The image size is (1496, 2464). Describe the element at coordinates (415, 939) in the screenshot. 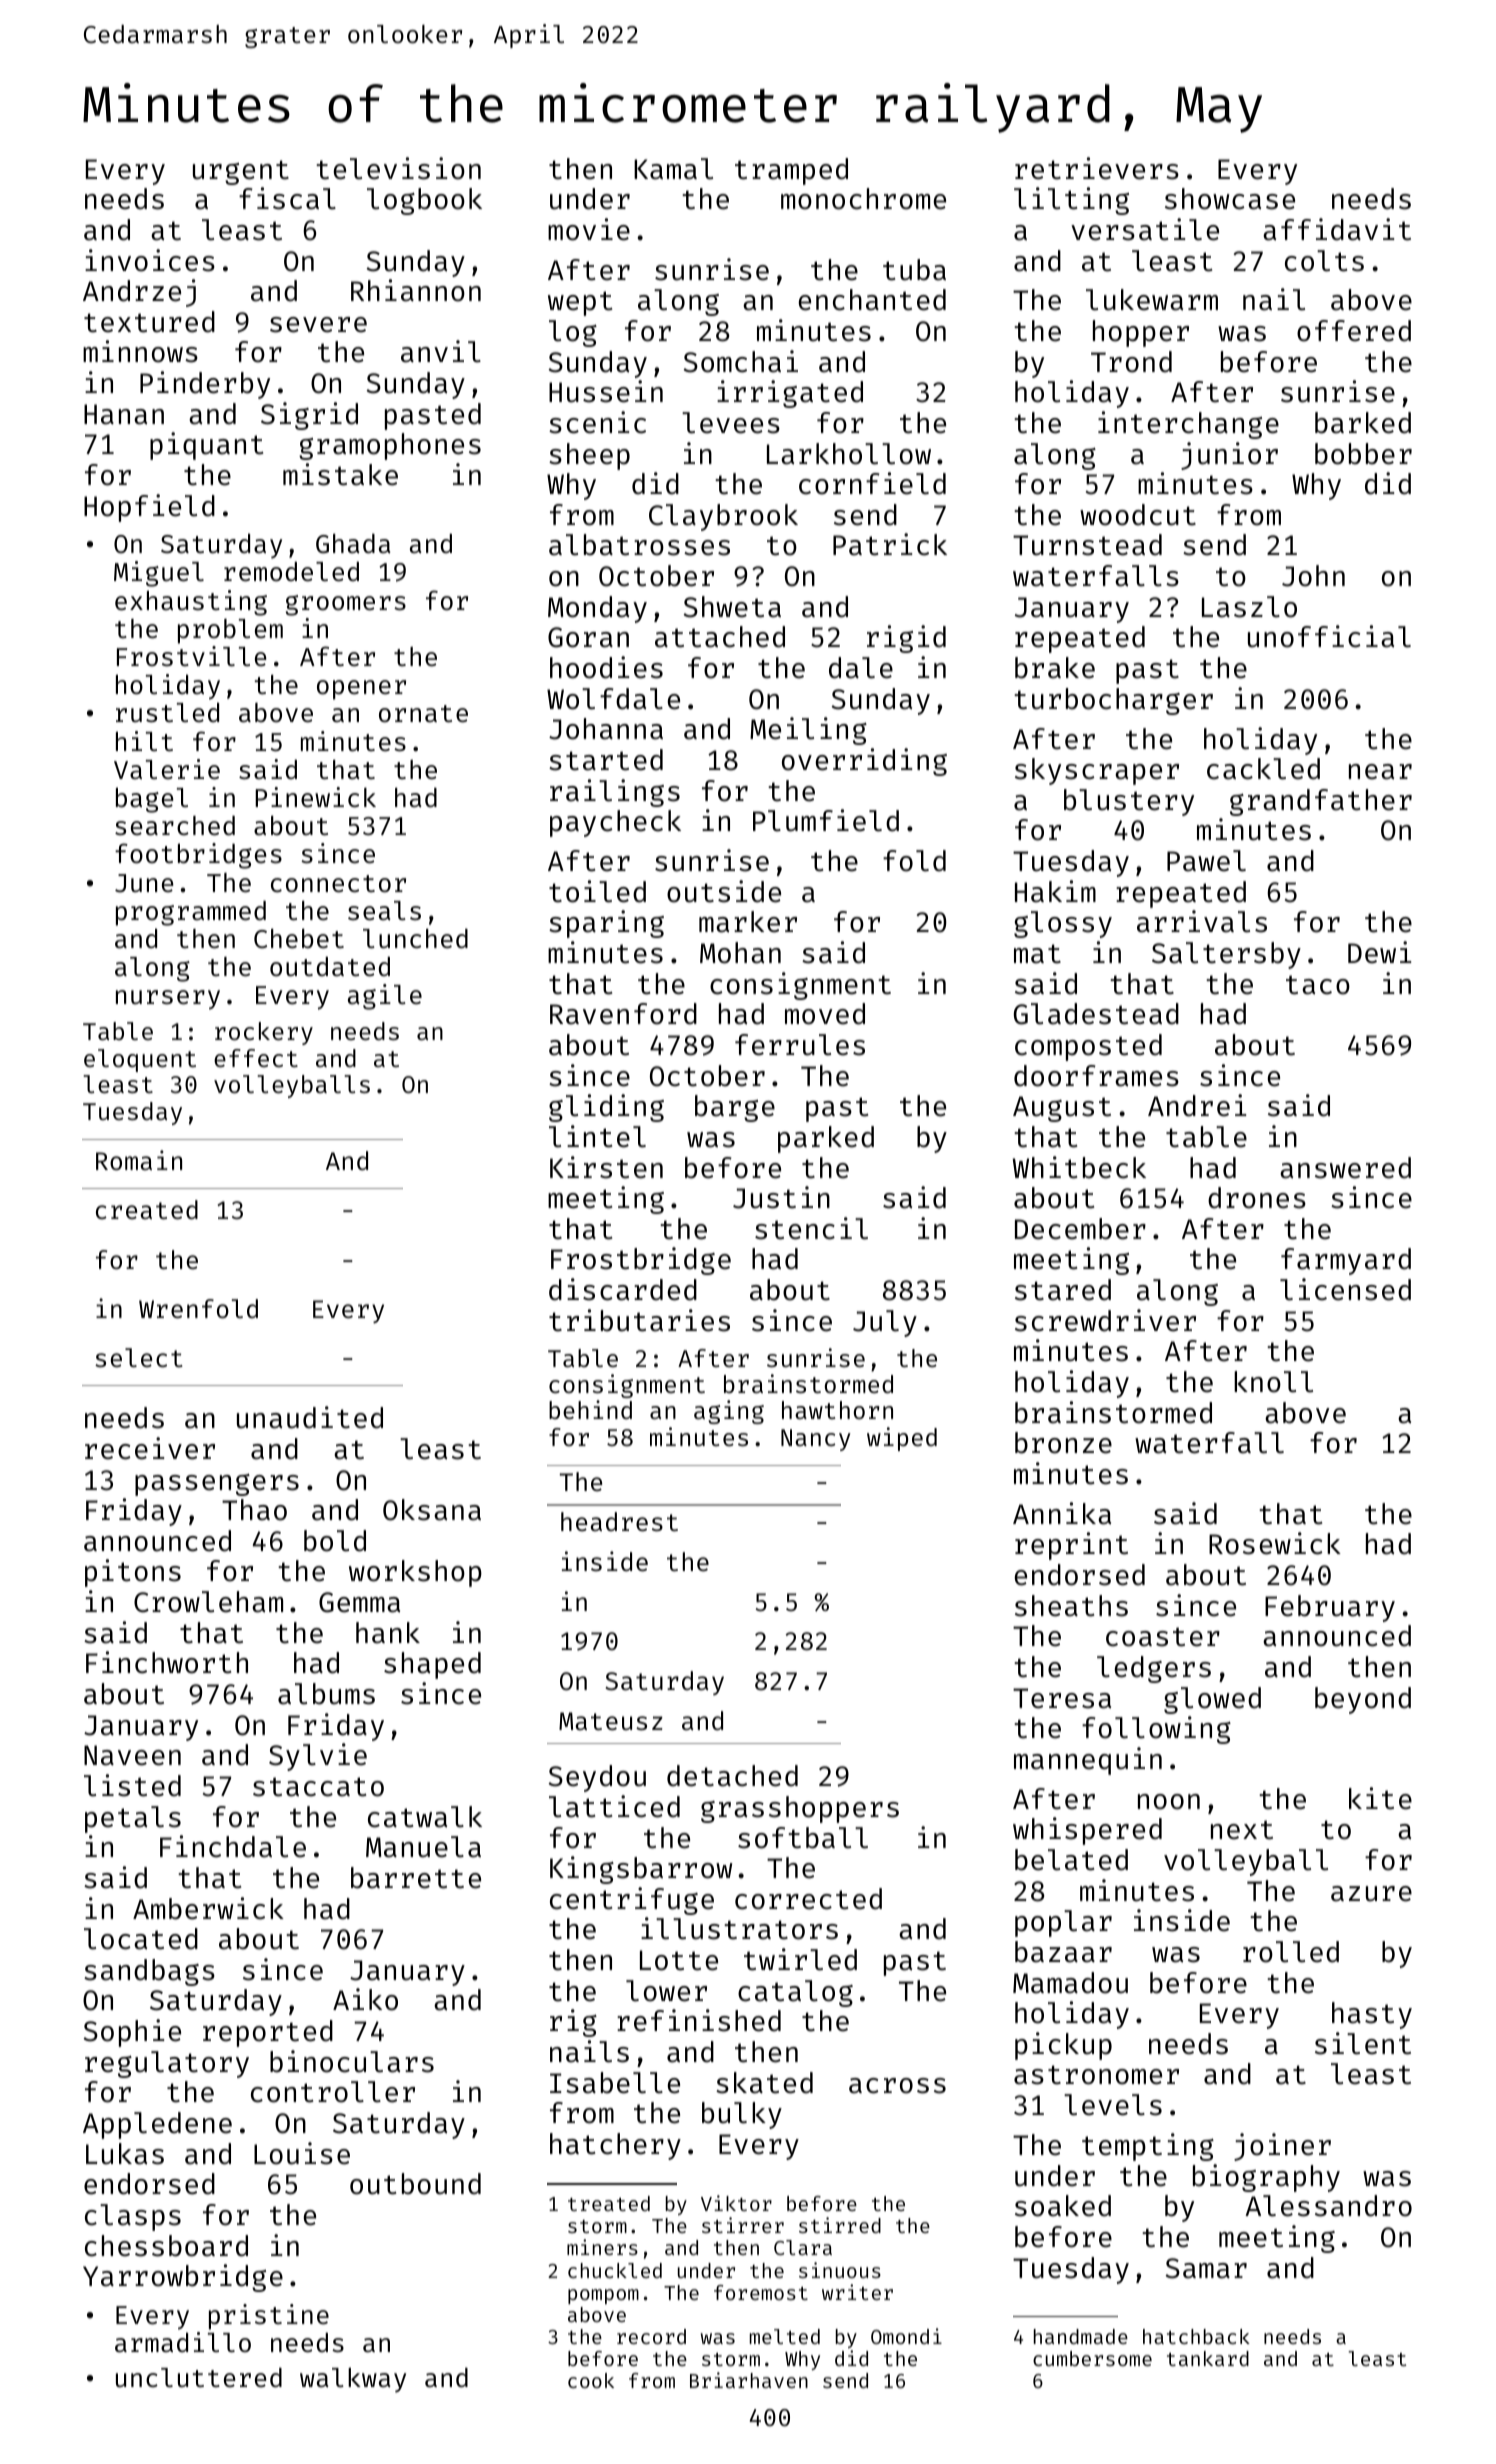

I see `lunched` at that location.
